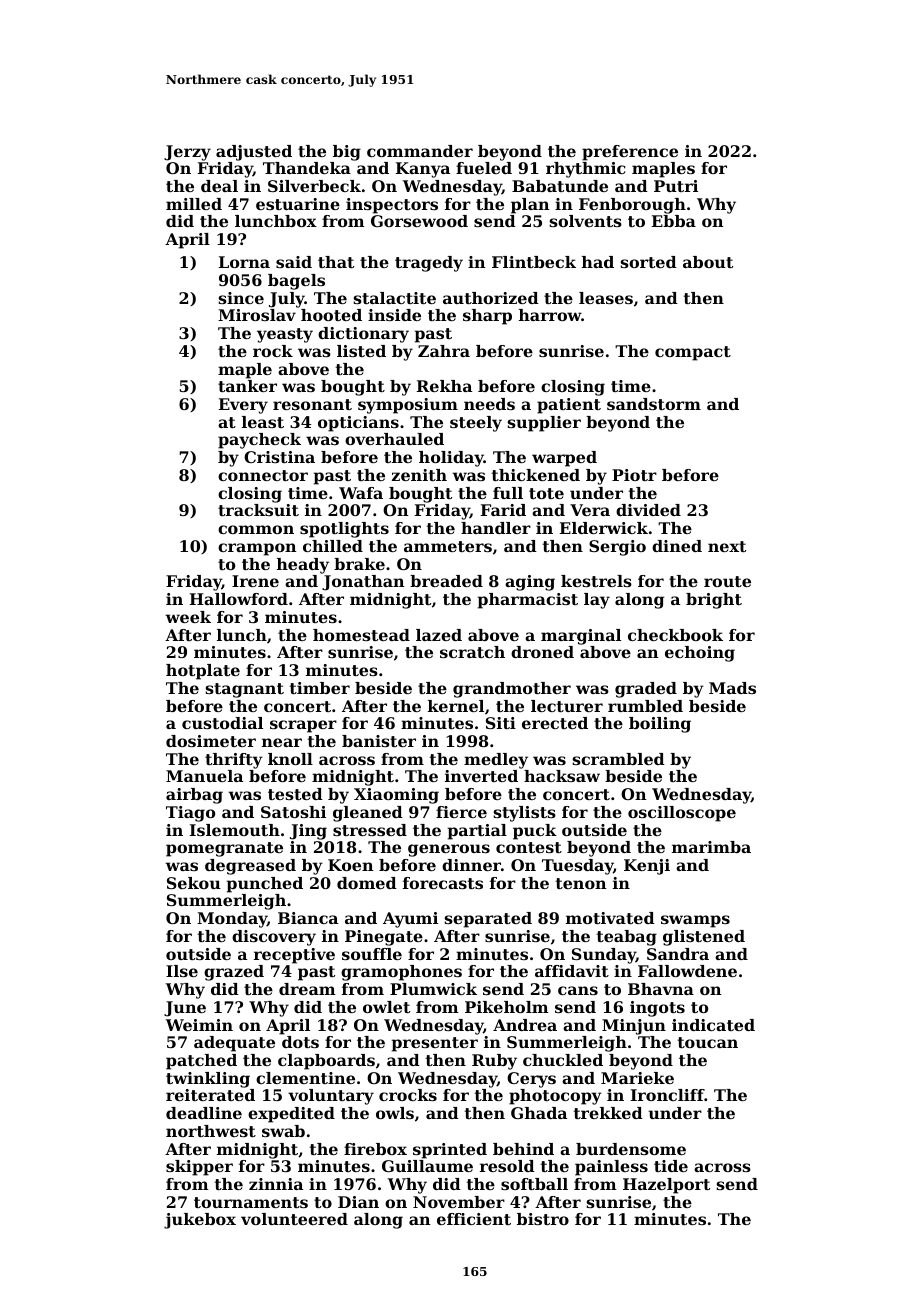 The width and height of the image is (924, 1311). I want to click on Mads, so click(732, 688).
